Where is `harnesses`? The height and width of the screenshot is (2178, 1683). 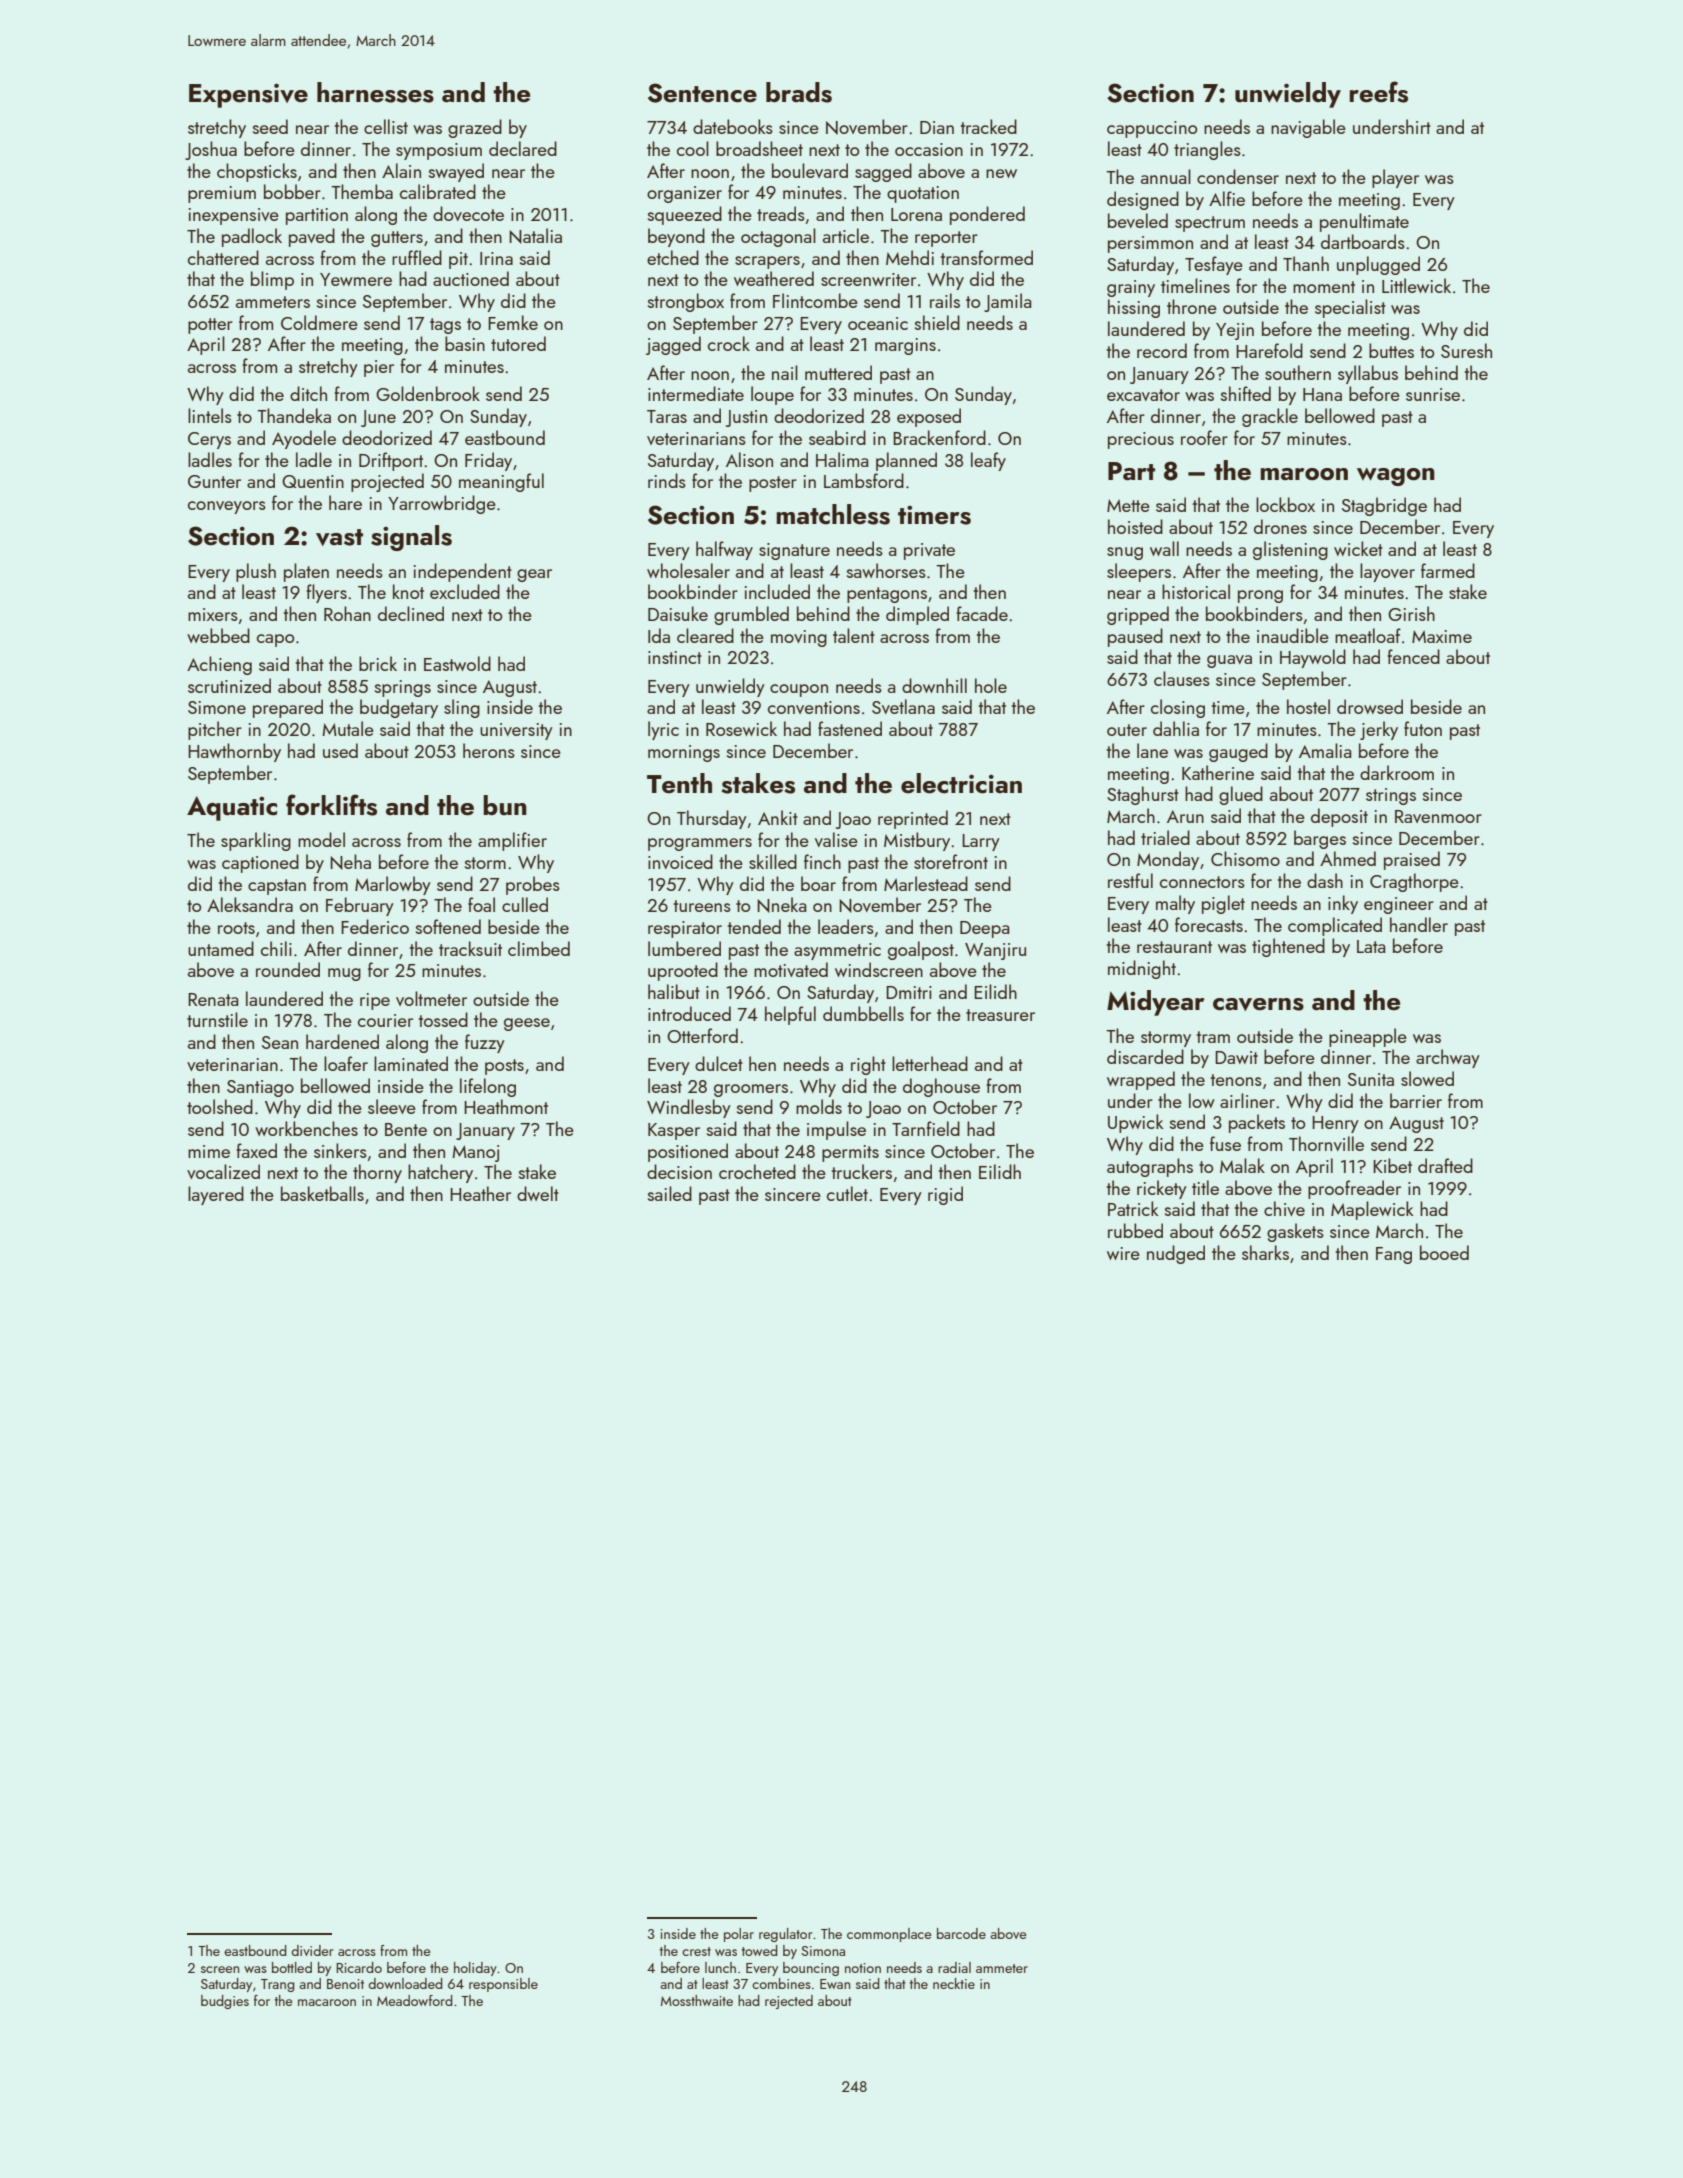 harnesses is located at coordinates (375, 92).
